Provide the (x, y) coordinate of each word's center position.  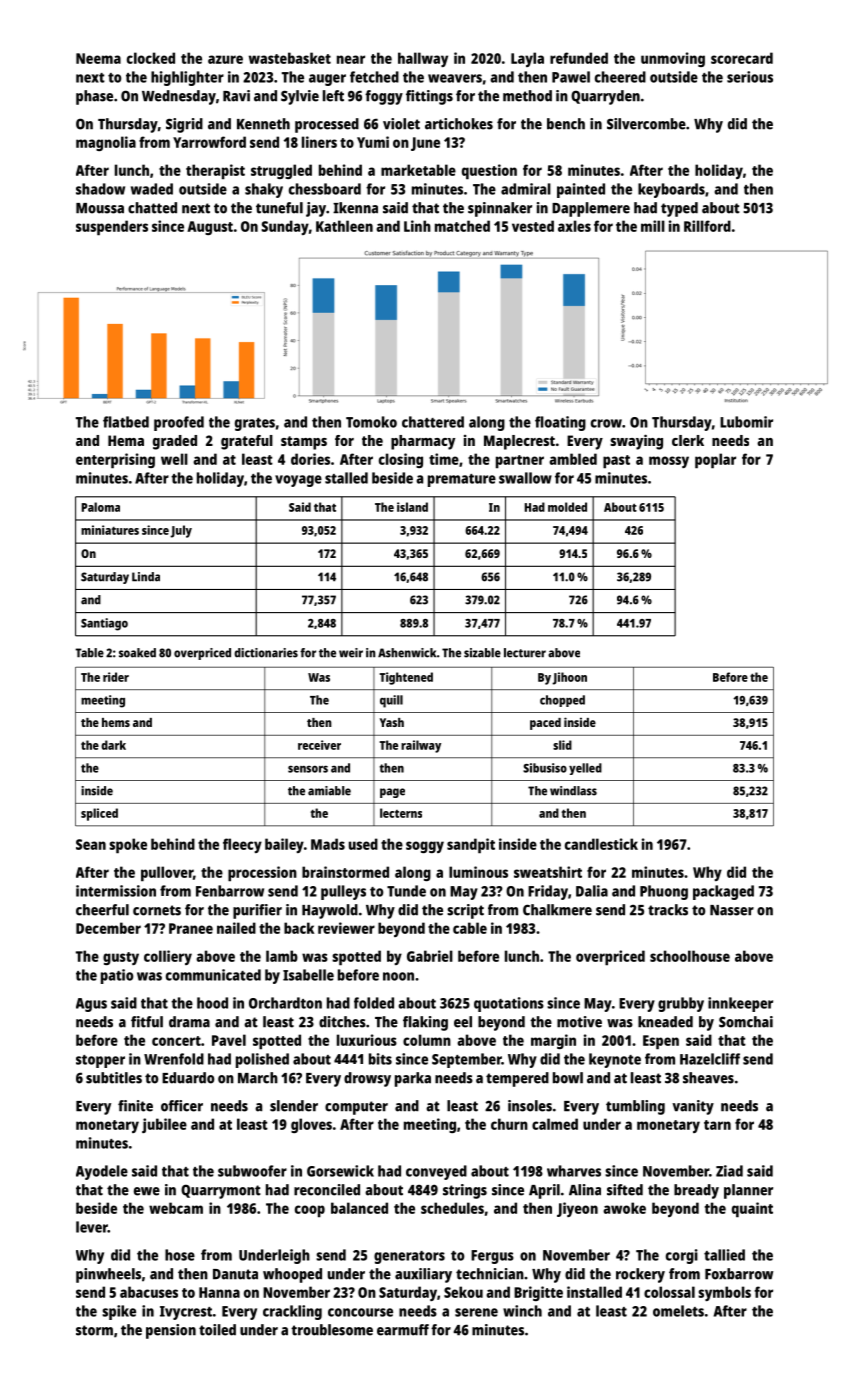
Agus (91, 1005)
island (412, 507)
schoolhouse (690, 956)
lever (92, 1227)
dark (113, 745)
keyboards (671, 190)
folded (374, 1003)
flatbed (126, 422)
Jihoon (569, 678)
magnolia (106, 143)
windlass (573, 791)
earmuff (403, 1330)
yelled (585, 769)
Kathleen (344, 226)
